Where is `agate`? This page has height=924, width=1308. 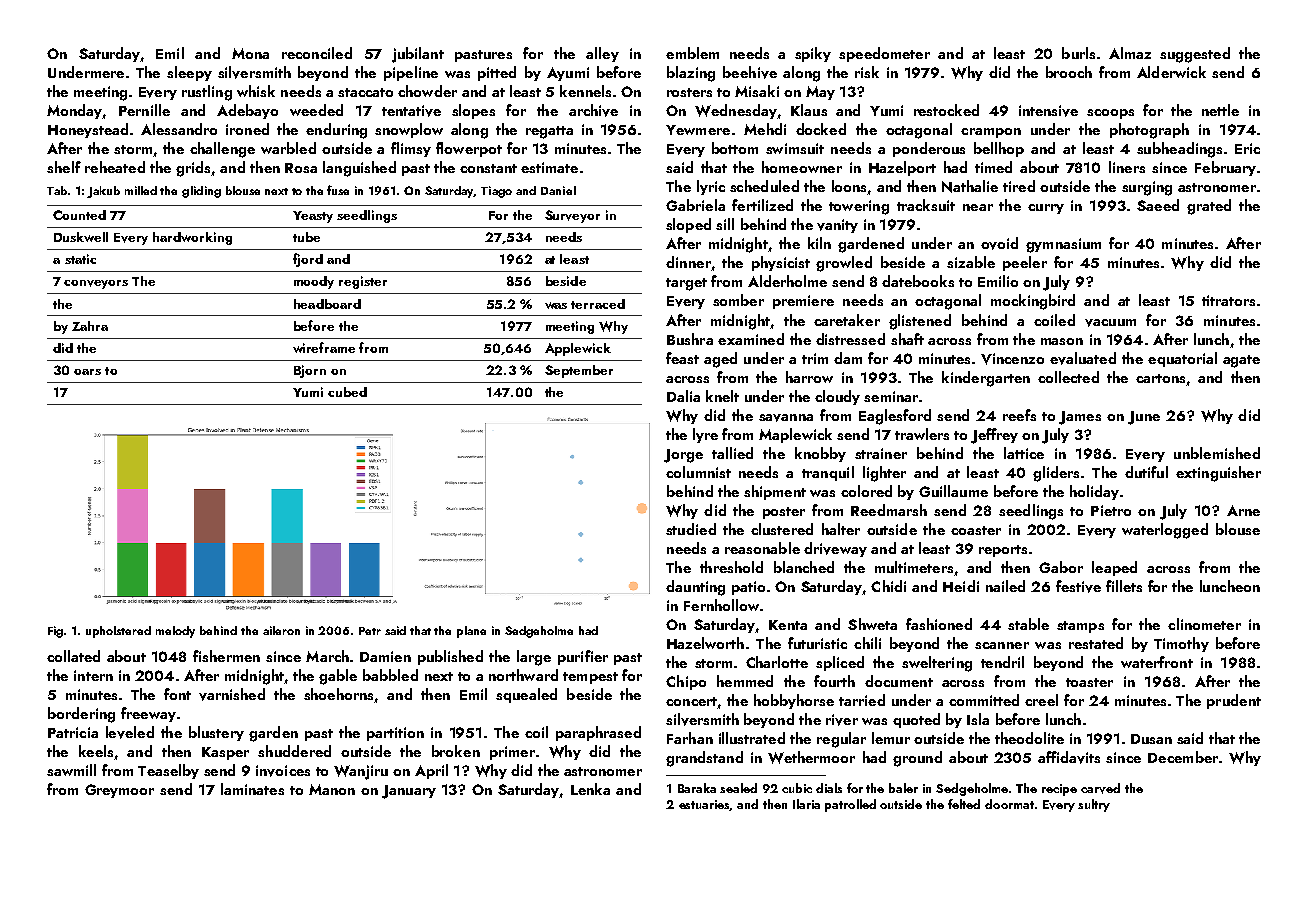 agate is located at coordinates (1241, 361).
